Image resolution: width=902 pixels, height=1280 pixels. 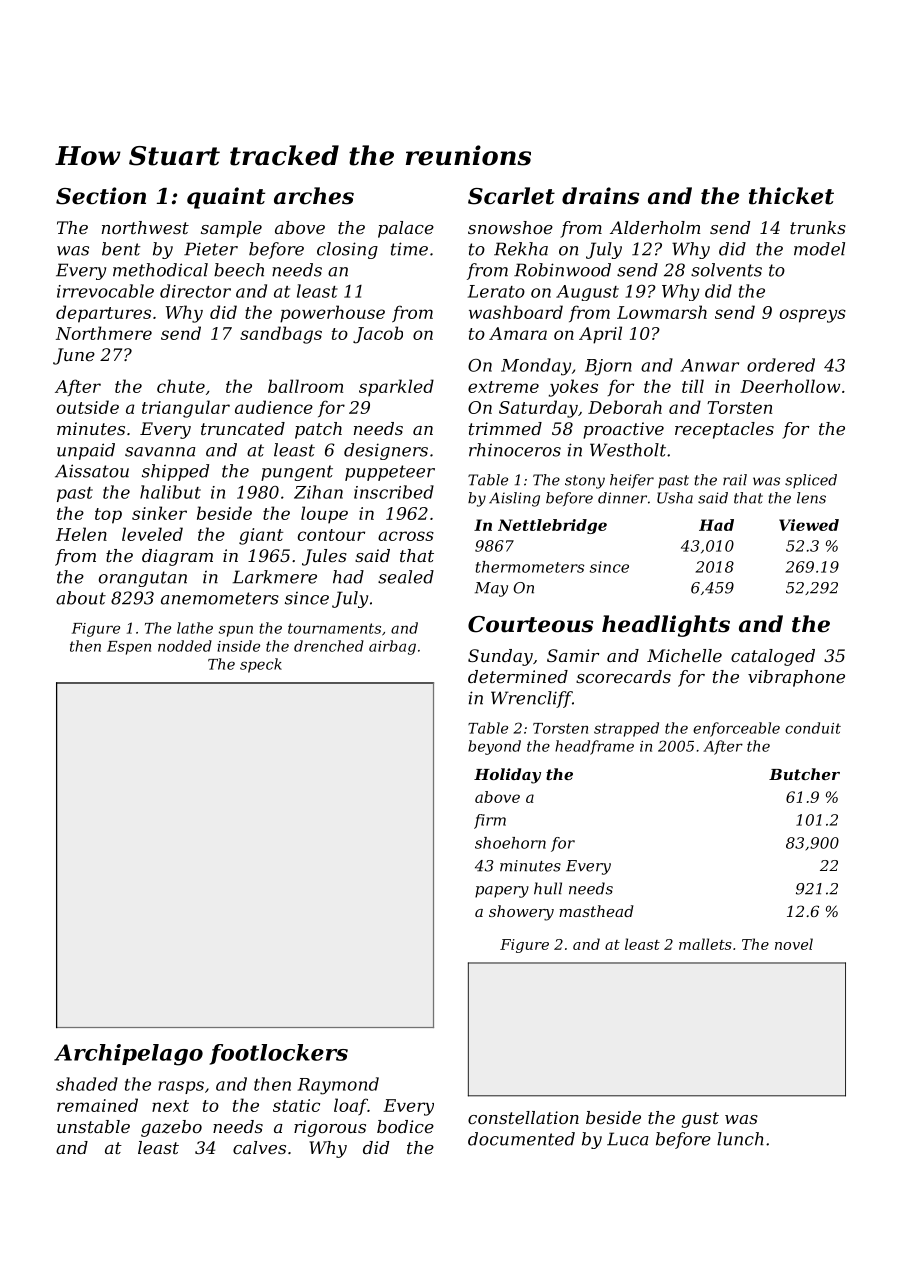 What do you see at coordinates (330, 1128) in the image?
I see `rigorous` at bounding box center [330, 1128].
